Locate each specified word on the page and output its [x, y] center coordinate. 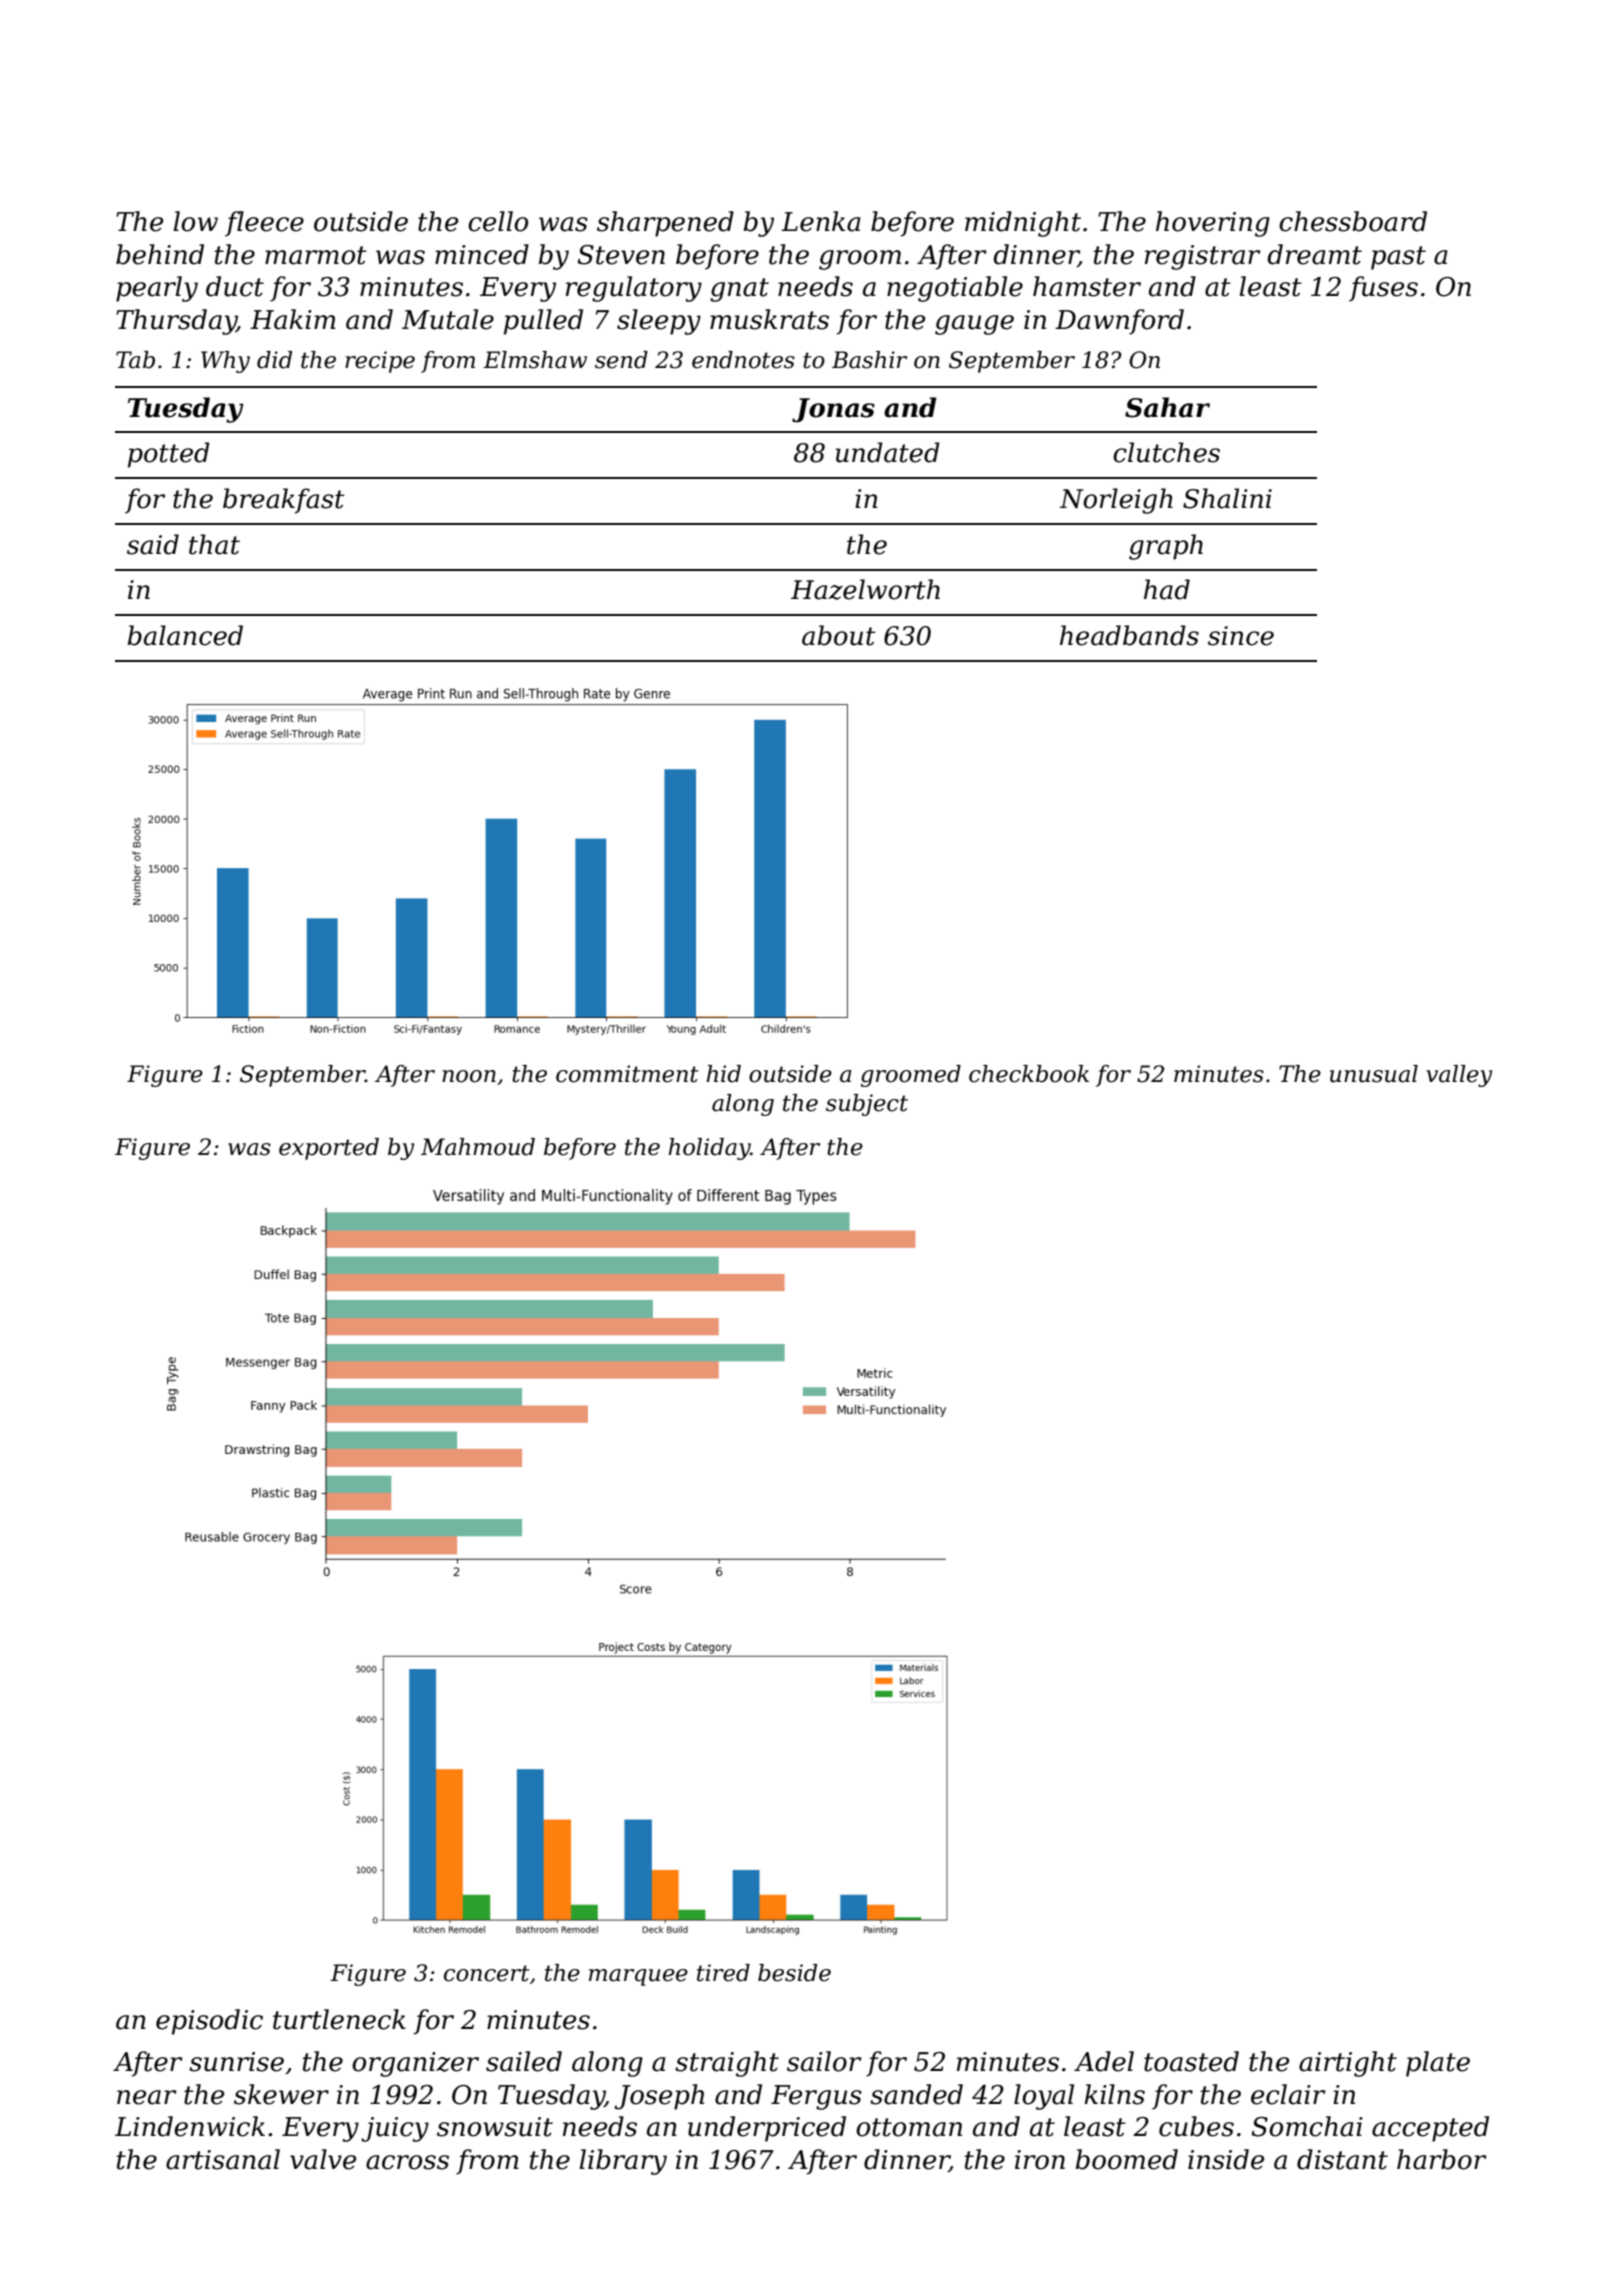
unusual [1374, 1074]
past [1398, 258]
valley [1459, 1076]
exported [329, 1149]
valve [323, 2159]
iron [1040, 2160]
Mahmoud [478, 1147]
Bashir [869, 360]
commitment [627, 1074]
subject [867, 1105]
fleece [264, 224]
